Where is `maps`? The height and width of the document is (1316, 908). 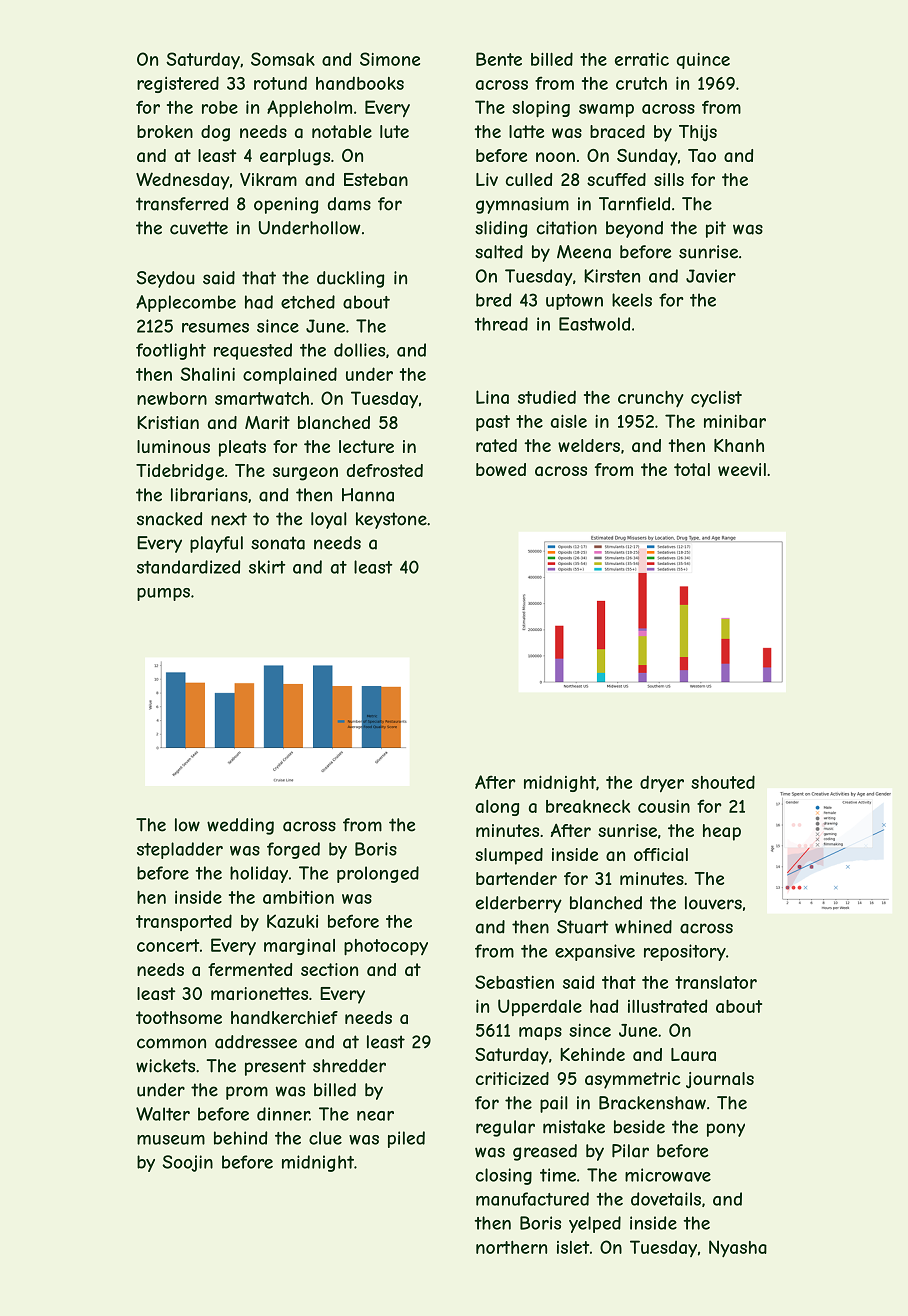
maps is located at coordinates (540, 1033).
